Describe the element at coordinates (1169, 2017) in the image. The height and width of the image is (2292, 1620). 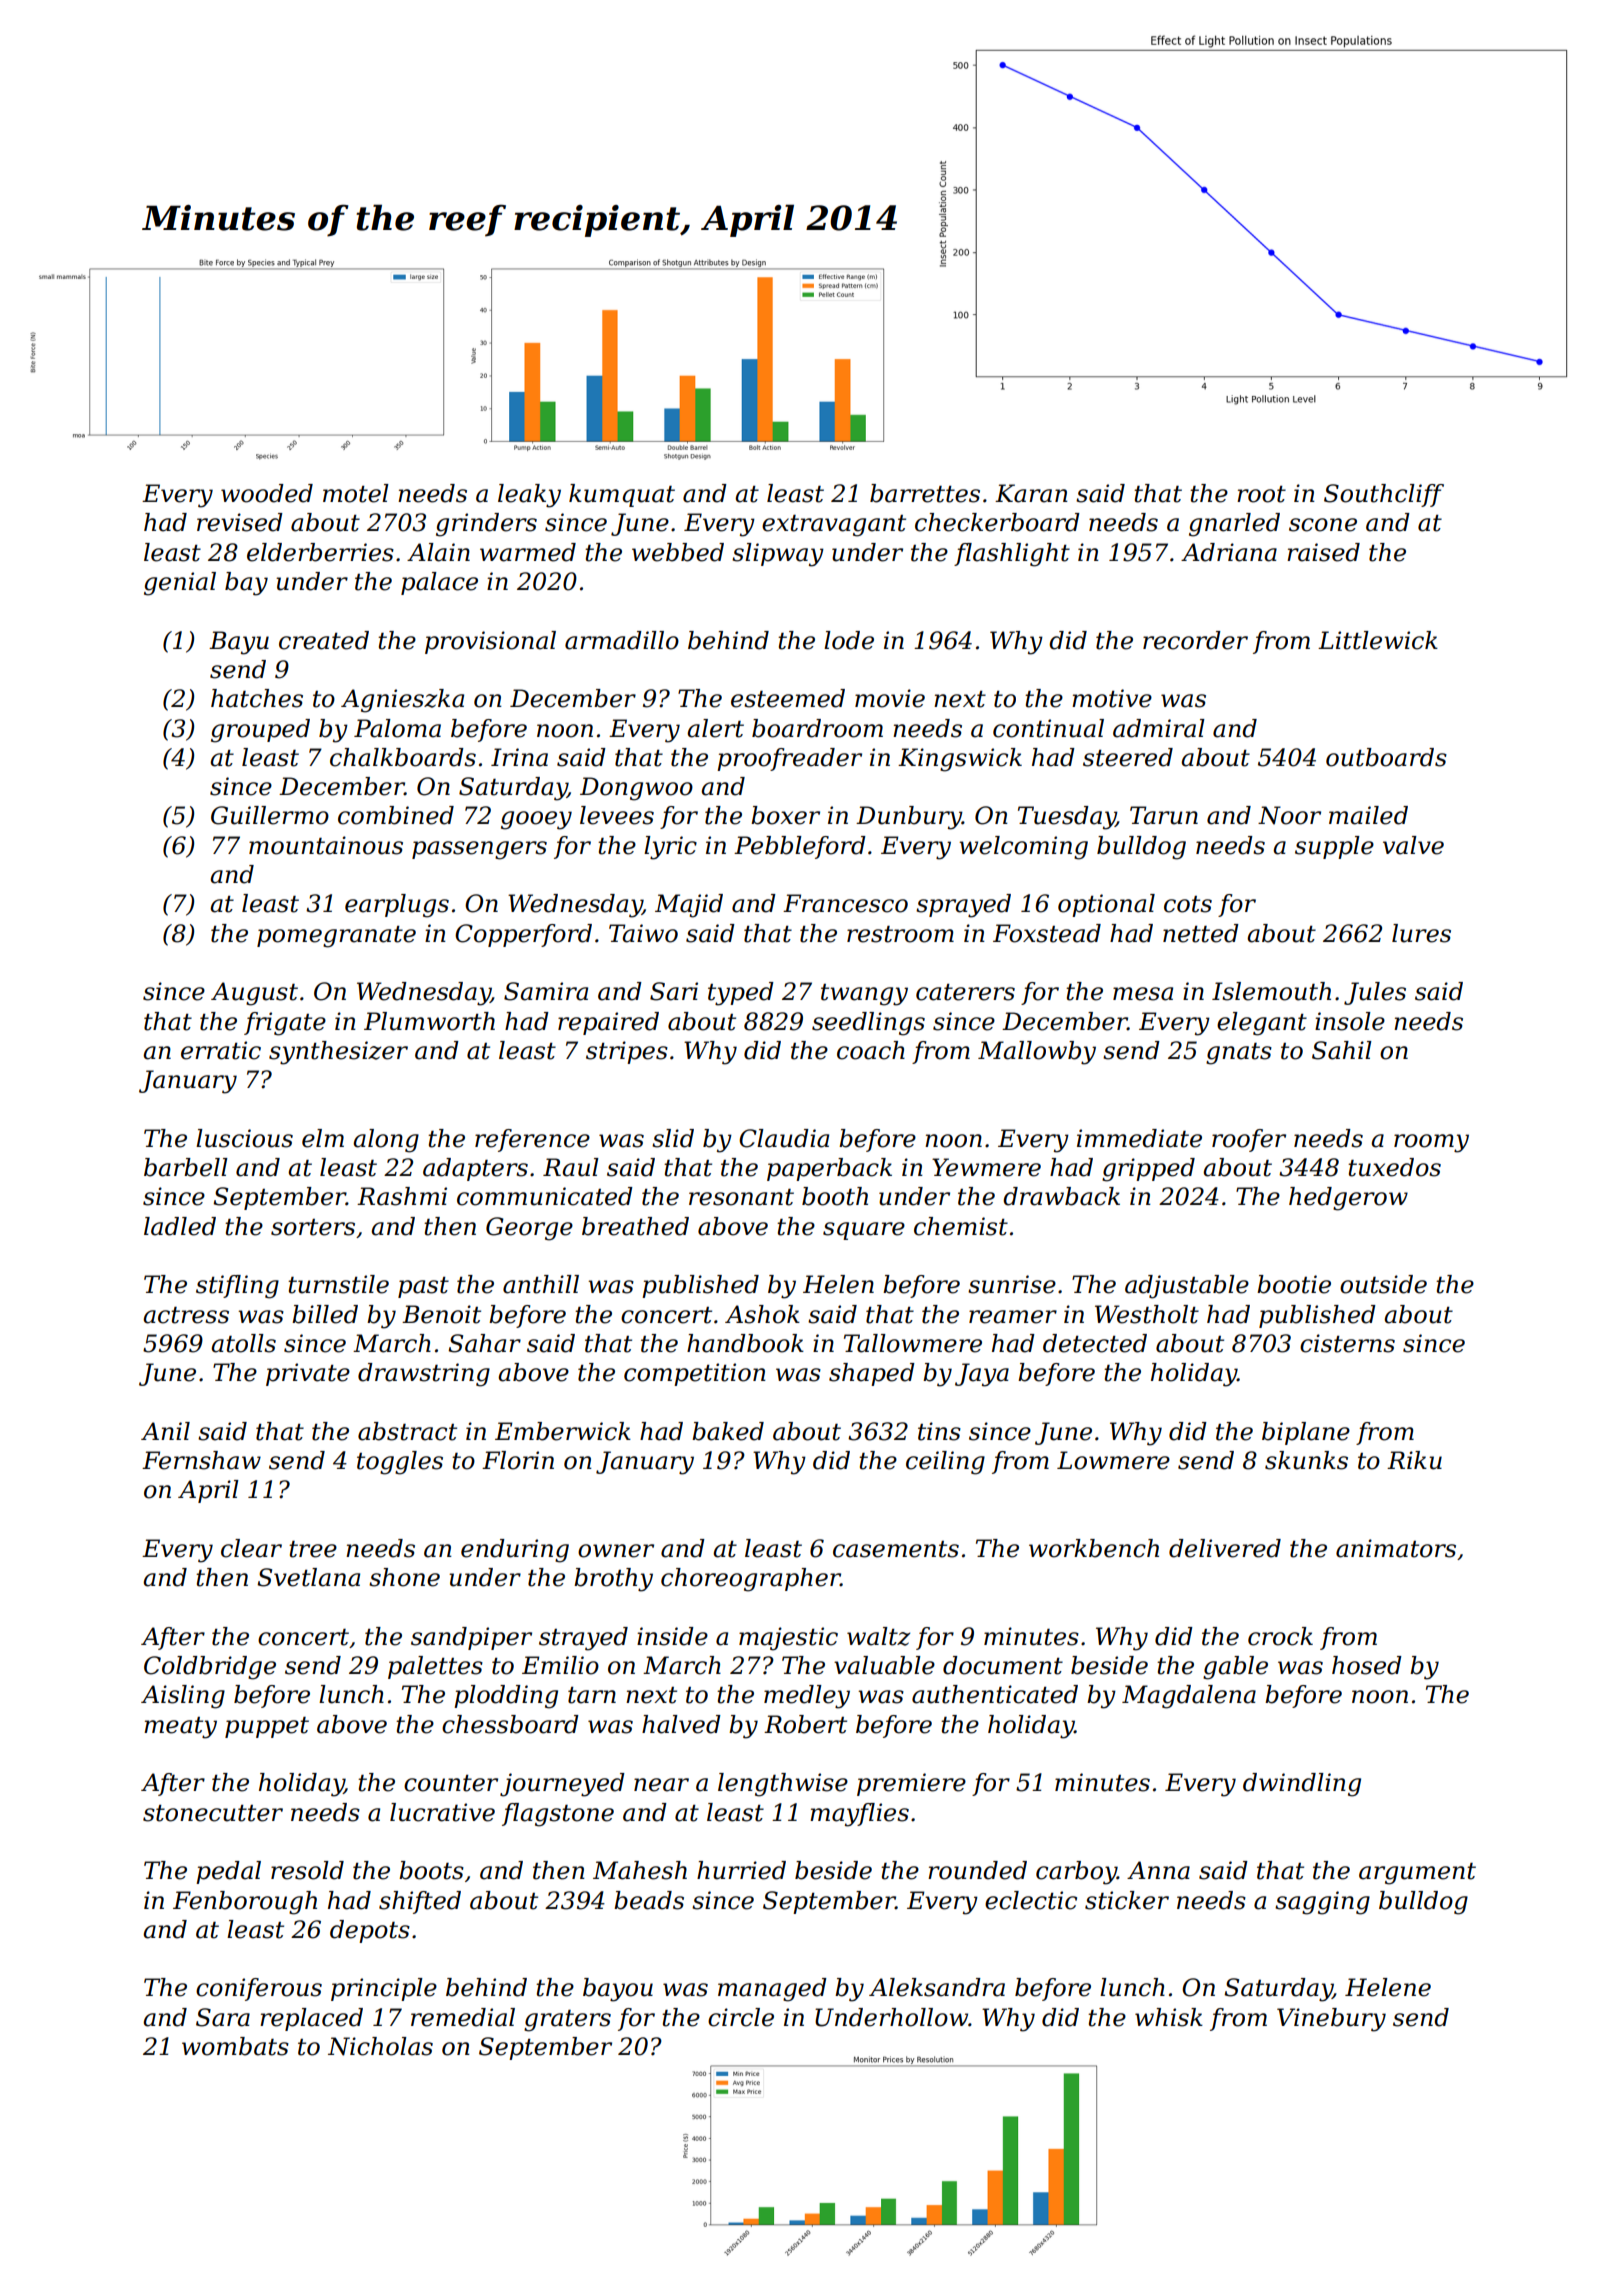
I see `whisk` at that location.
